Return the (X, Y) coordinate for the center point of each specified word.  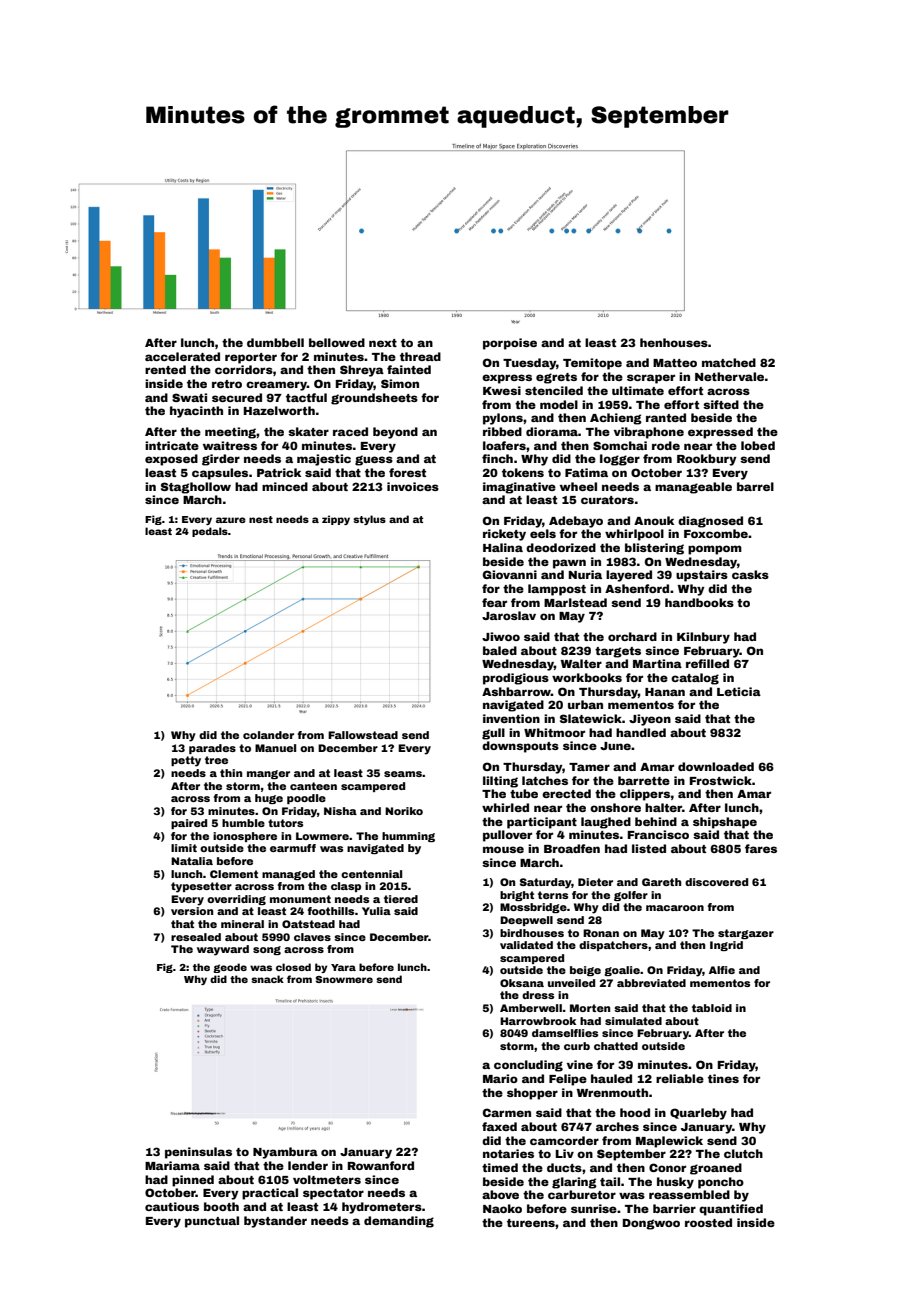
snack (267, 979)
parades (212, 749)
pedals (210, 532)
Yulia (376, 911)
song (267, 950)
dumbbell (275, 342)
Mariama (172, 1165)
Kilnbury (703, 638)
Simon (400, 383)
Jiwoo (501, 636)
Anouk (654, 520)
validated (526, 945)
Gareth (661, 882)
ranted (666, 417)
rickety (504, 535)
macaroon (675, 908)
